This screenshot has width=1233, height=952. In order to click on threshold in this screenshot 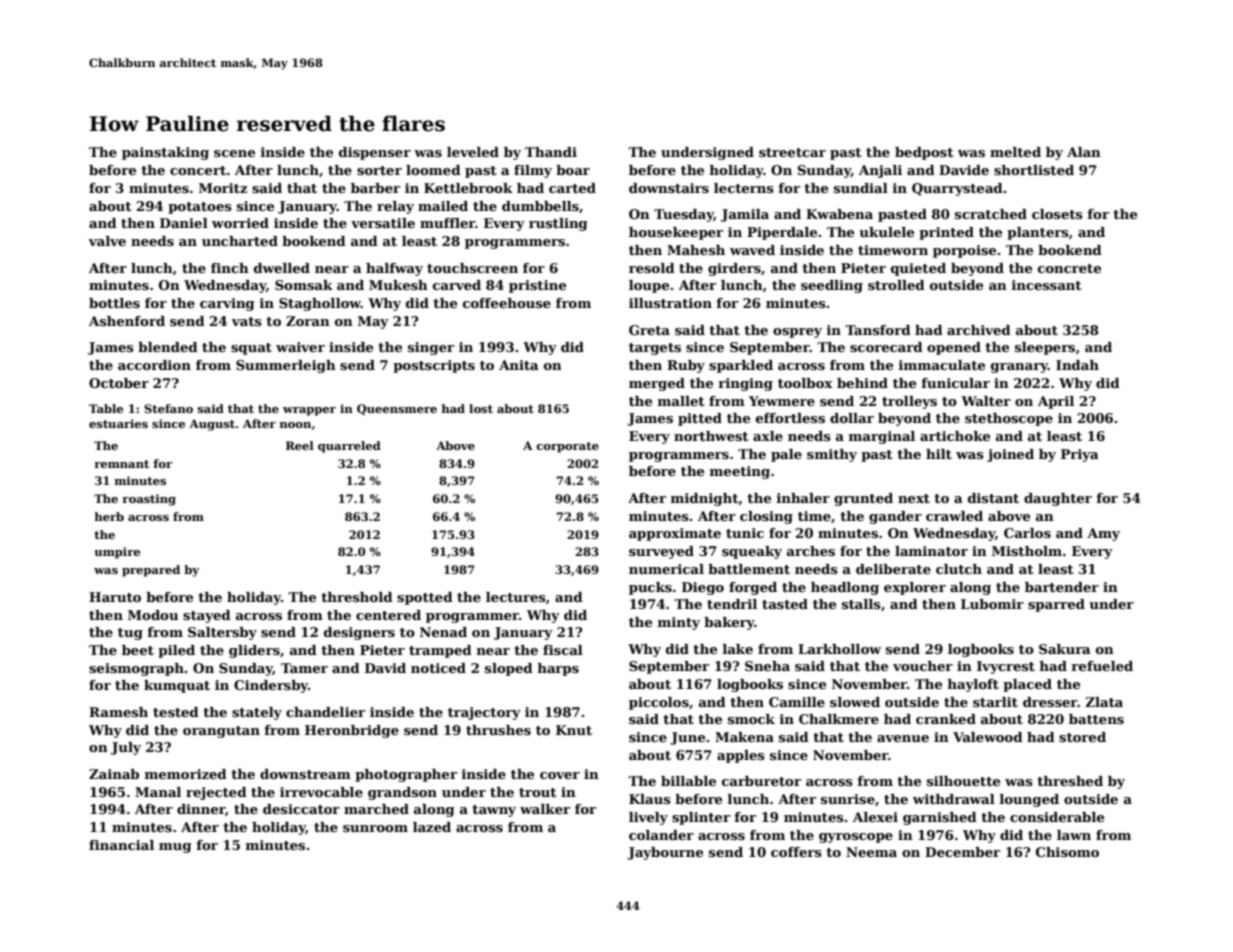, I will do `click(357, 597)`.
